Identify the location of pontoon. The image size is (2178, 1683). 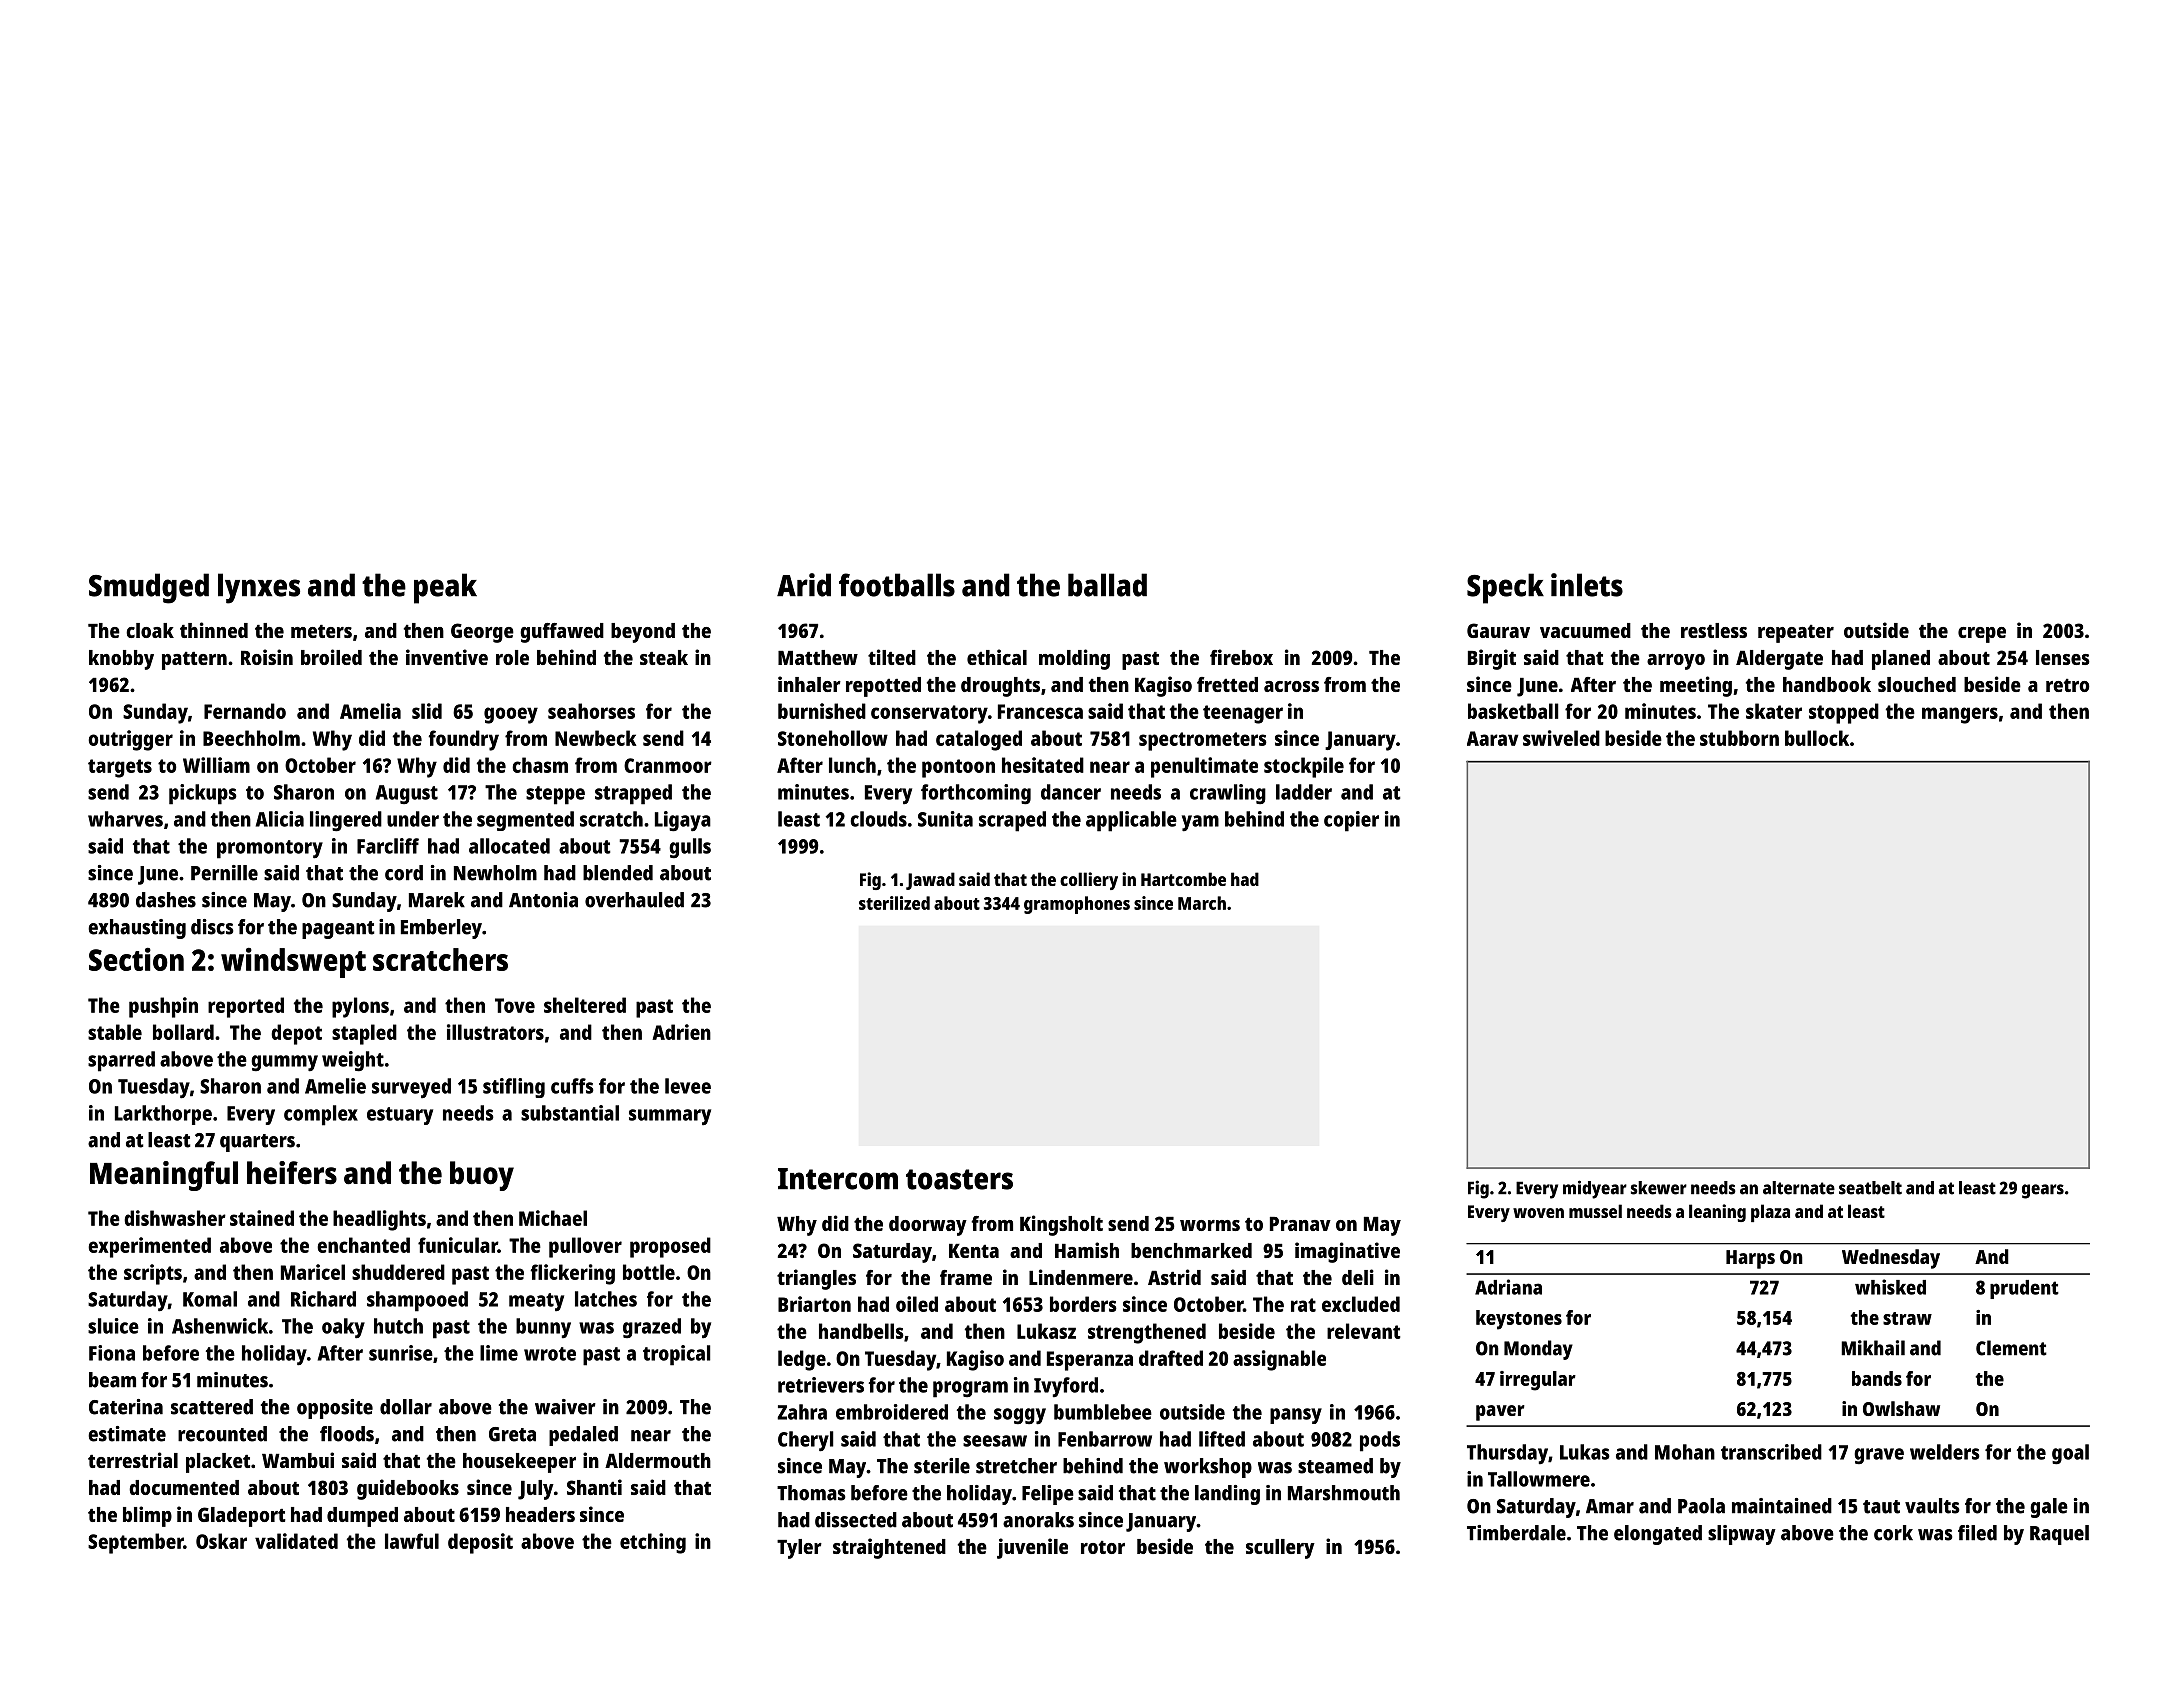
(958, 768).
